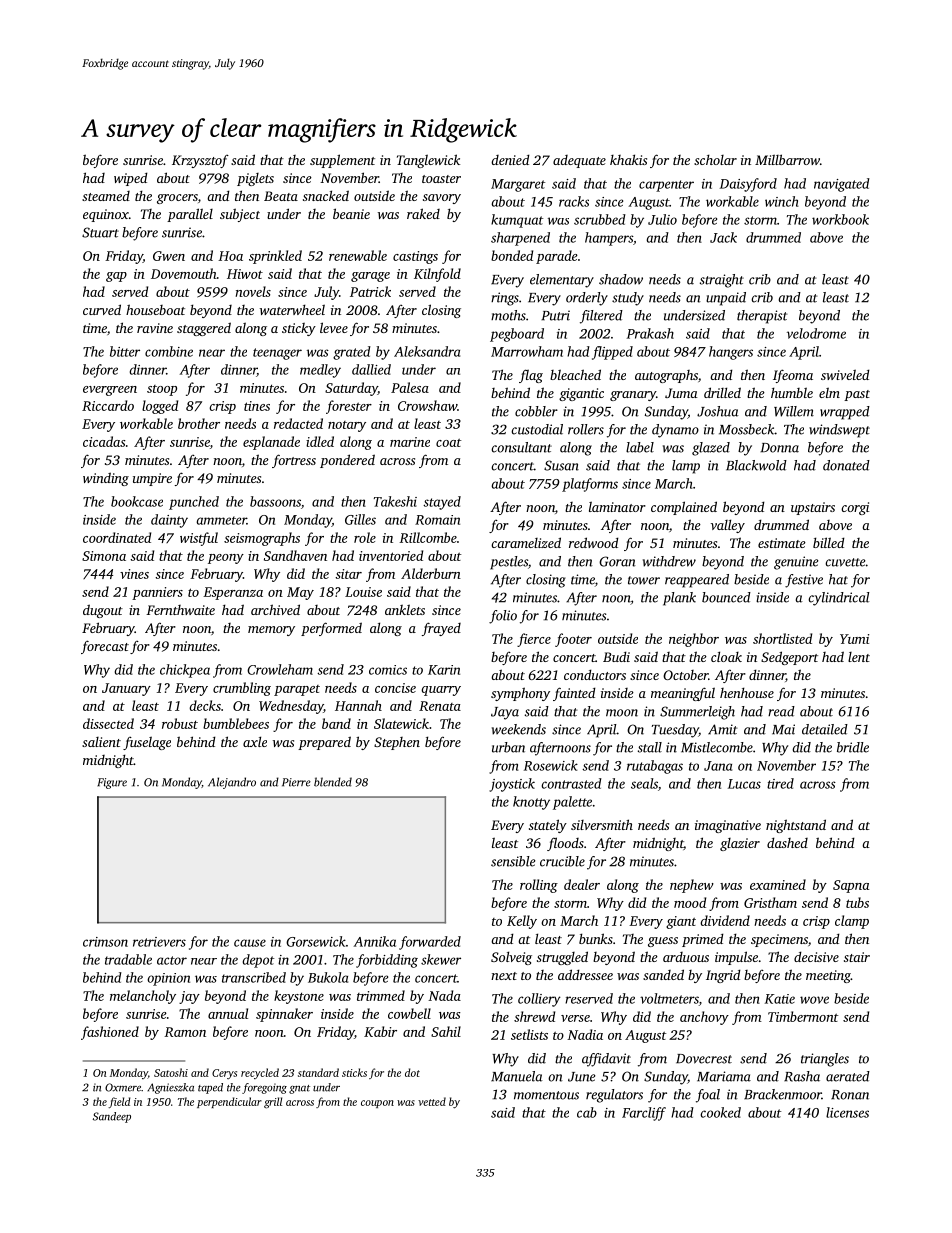 Image resolution: width=952 pixels, height=1233 pixels. What do you see at coordinates (534, 1016) in the screenshot?
I see `shrewd` at bounding box center [534, 1016].
